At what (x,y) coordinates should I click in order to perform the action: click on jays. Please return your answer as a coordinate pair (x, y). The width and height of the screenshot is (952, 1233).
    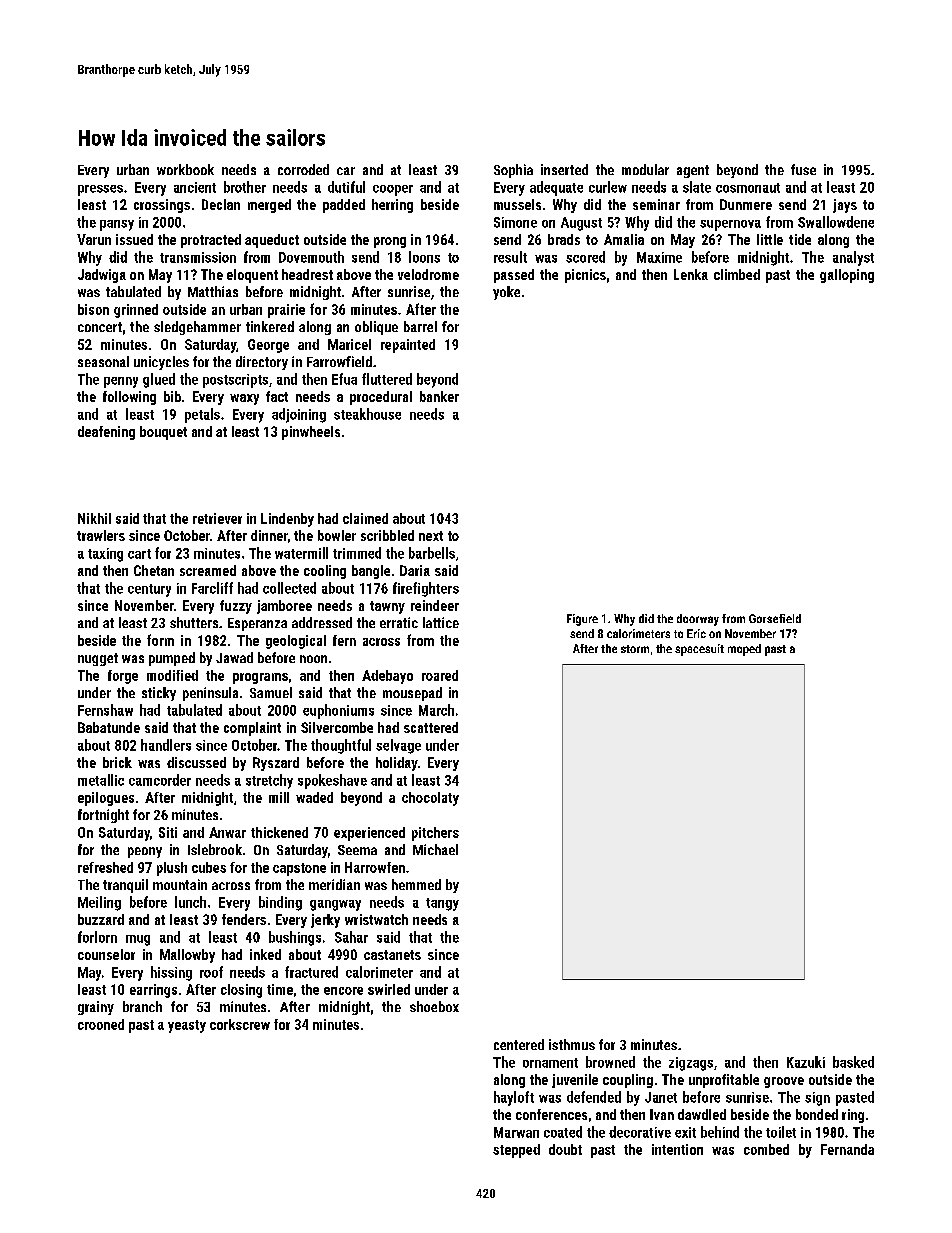
    Looking at the image, I should click on (845, 206).
